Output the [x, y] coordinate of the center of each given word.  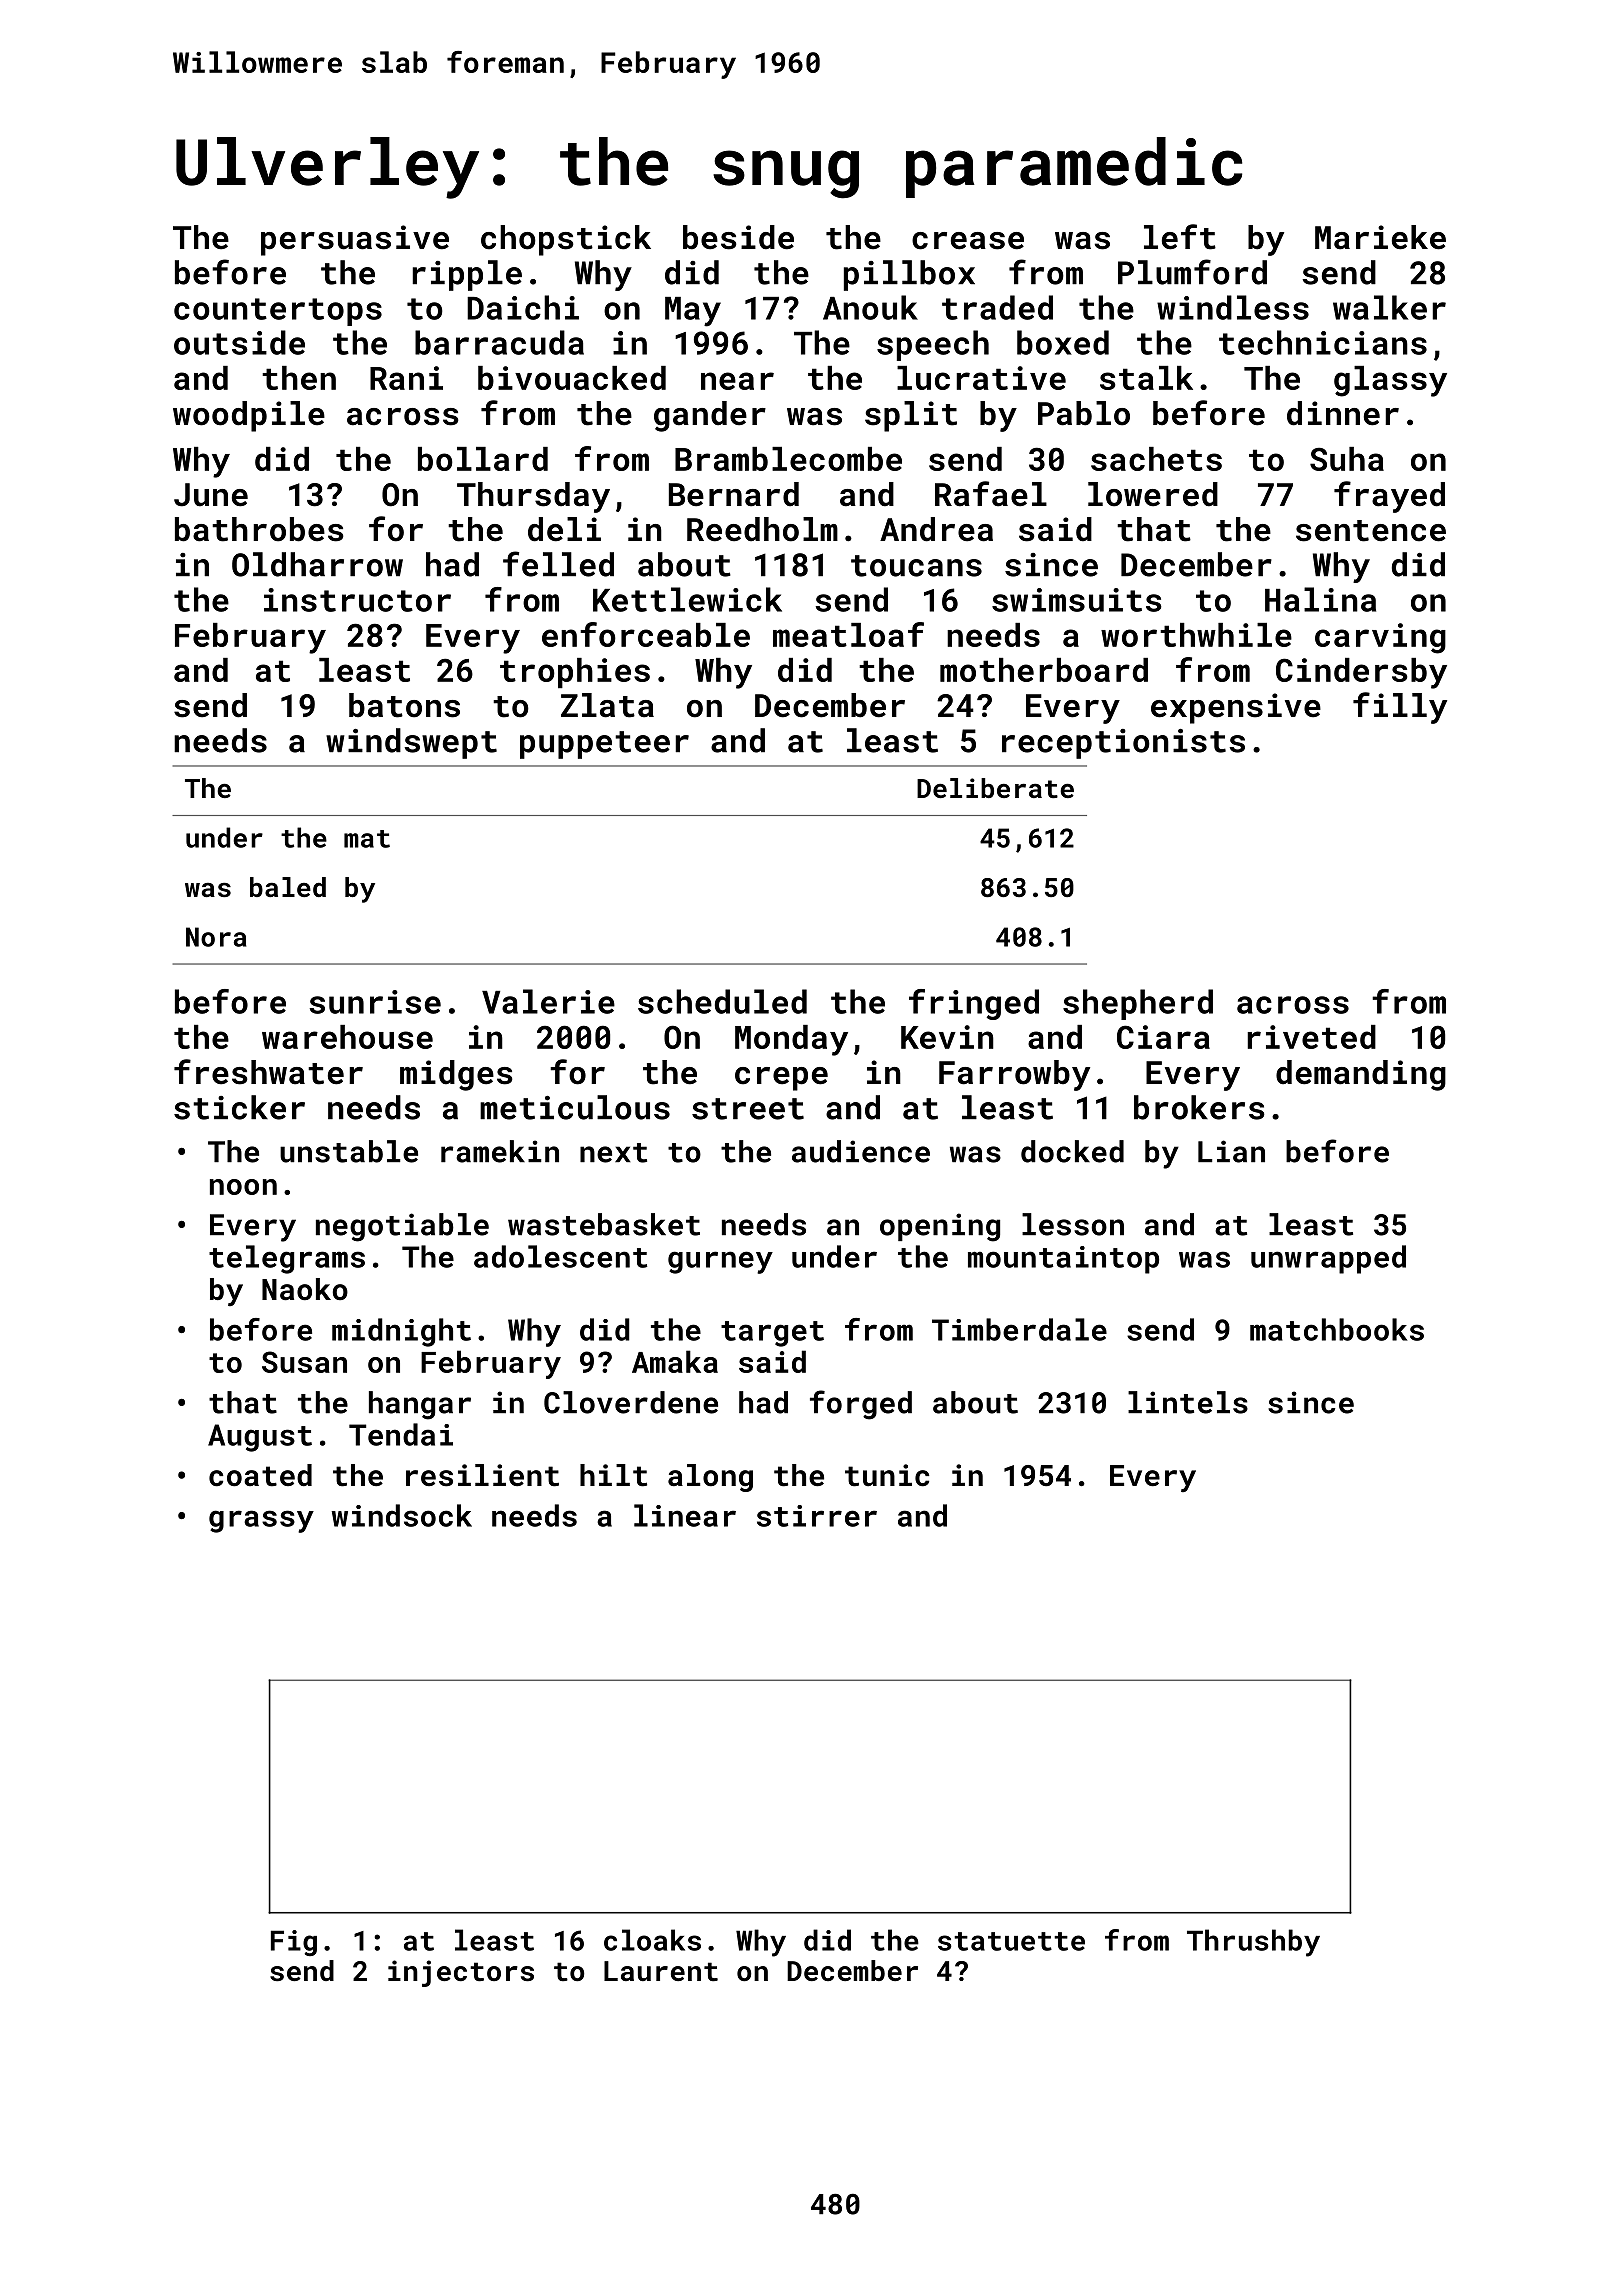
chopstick [566, 240]
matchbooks [1337, 1329]
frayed [1389, 497]
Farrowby [1014, 1075]
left [1180, 237]
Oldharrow [317, 564]
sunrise [375, 1002]
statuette [1011, 1941]
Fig [294, 1943]
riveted [1311, 1037]
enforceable [646, 634]
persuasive [355, 240]
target [772, 1334]
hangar [420, 1405]
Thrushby [1253, 1943]
